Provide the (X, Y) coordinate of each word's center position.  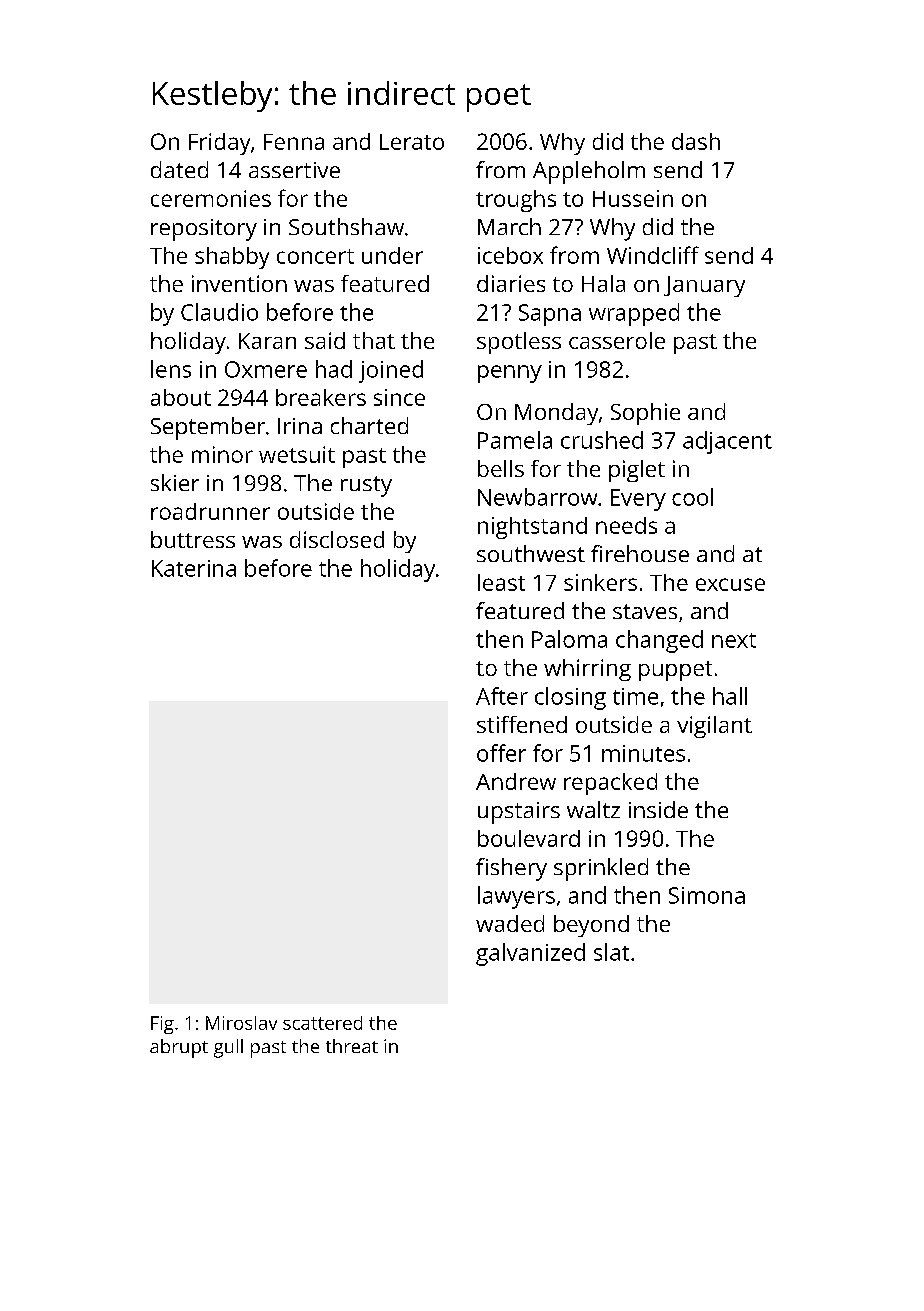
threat (352, 1046)
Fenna (294, 142)
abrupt (179, 1048)
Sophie (645, 414)
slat (611, 952)
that (374, 340)
